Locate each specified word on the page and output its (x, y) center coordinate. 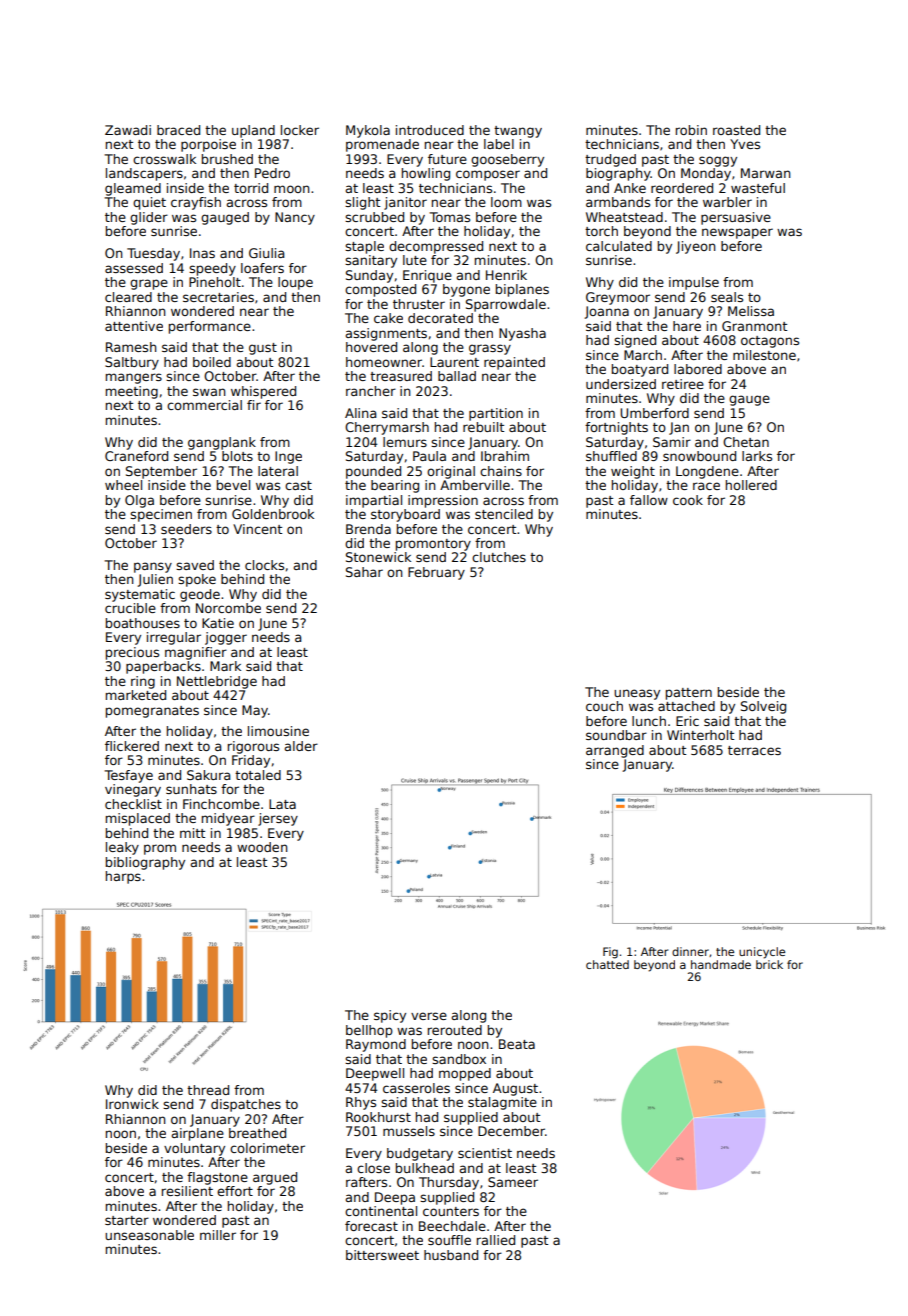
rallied (496, 1240)
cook (688, 500)
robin (691, 130)
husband (451, 1255)
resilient (187, 1191)
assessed (134, 268)
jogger (226, 638)
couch (604, 706)
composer (488, 175)
